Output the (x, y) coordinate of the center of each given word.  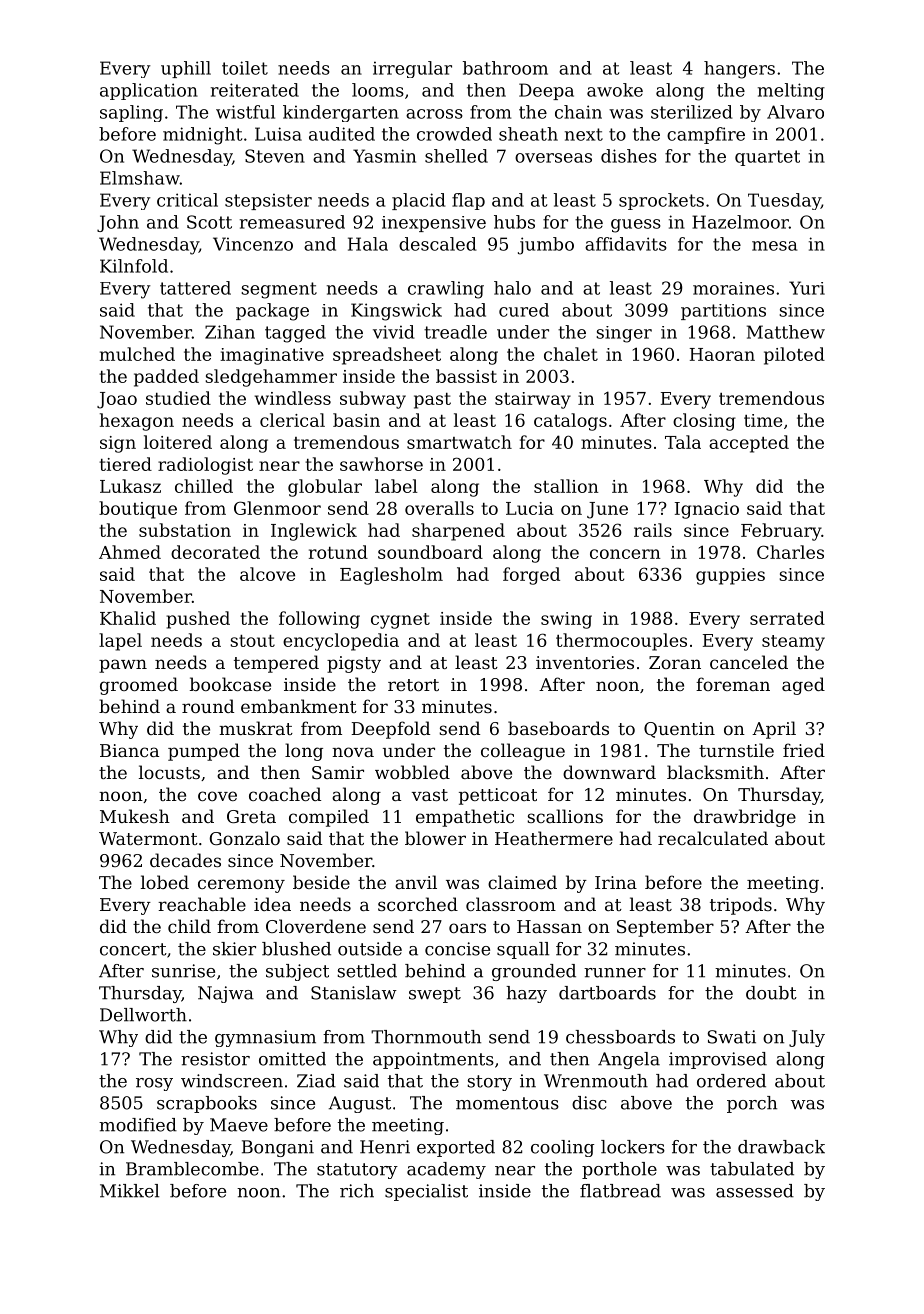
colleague (523, 752)
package (272, 312)
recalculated (713, 838)
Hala (368, 244)
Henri (385, 1147)
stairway (533, 400)
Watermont (148, 838)
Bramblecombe (192, 1169)
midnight (202, 136)
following (319, 620)
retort (413, 685)
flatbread (620, 1191)
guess (636, 226)
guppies (730, 576)
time (763, 420)
